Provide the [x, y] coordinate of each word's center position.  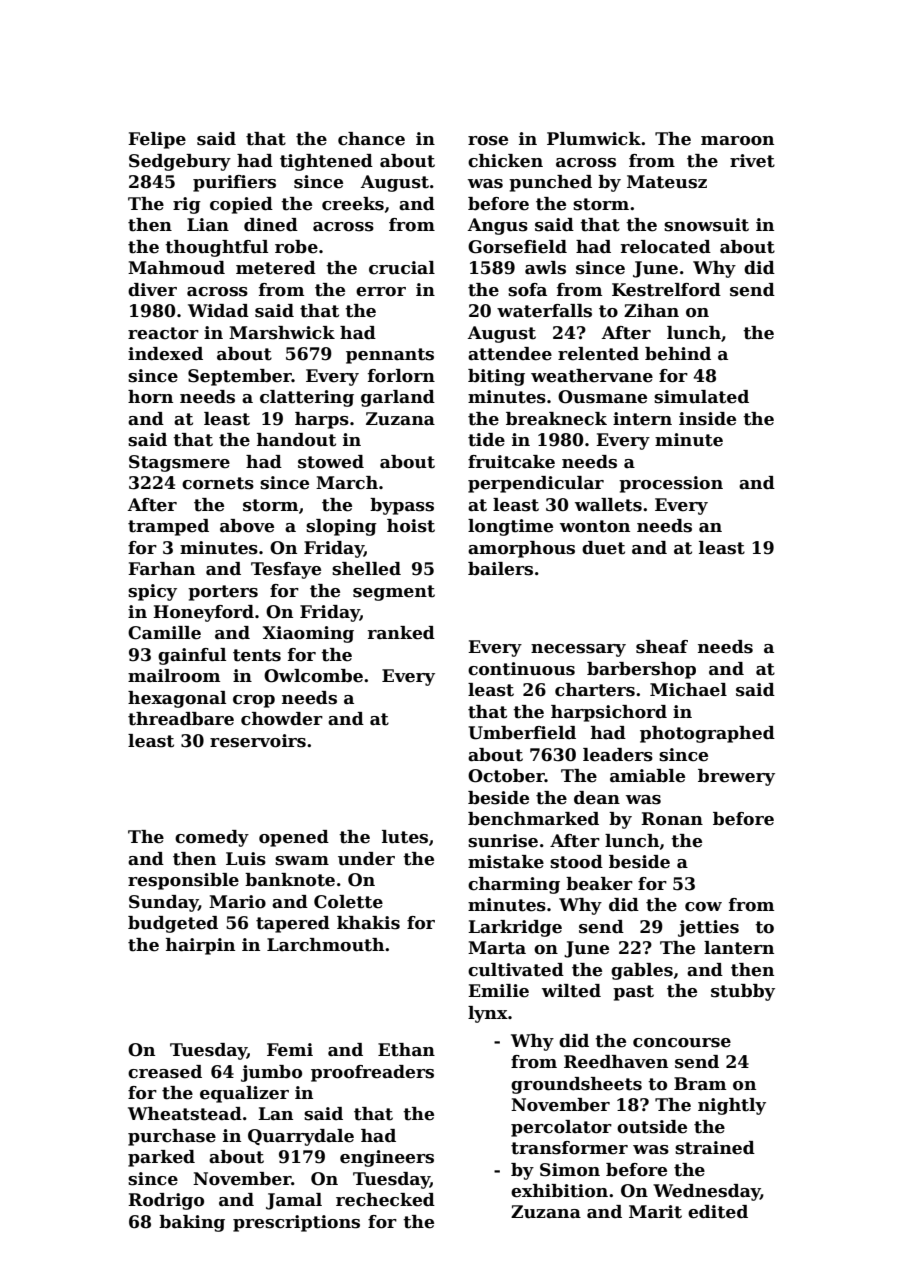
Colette [348, 902]
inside [707, 419]
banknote [290, 880]
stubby [743, 992]
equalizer [244, 1094]
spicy [152, 592]
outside [652, 1127]
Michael [688, 690]
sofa [527, 290]
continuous [521, 669]
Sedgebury [180, 162]
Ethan [406, 1050]
